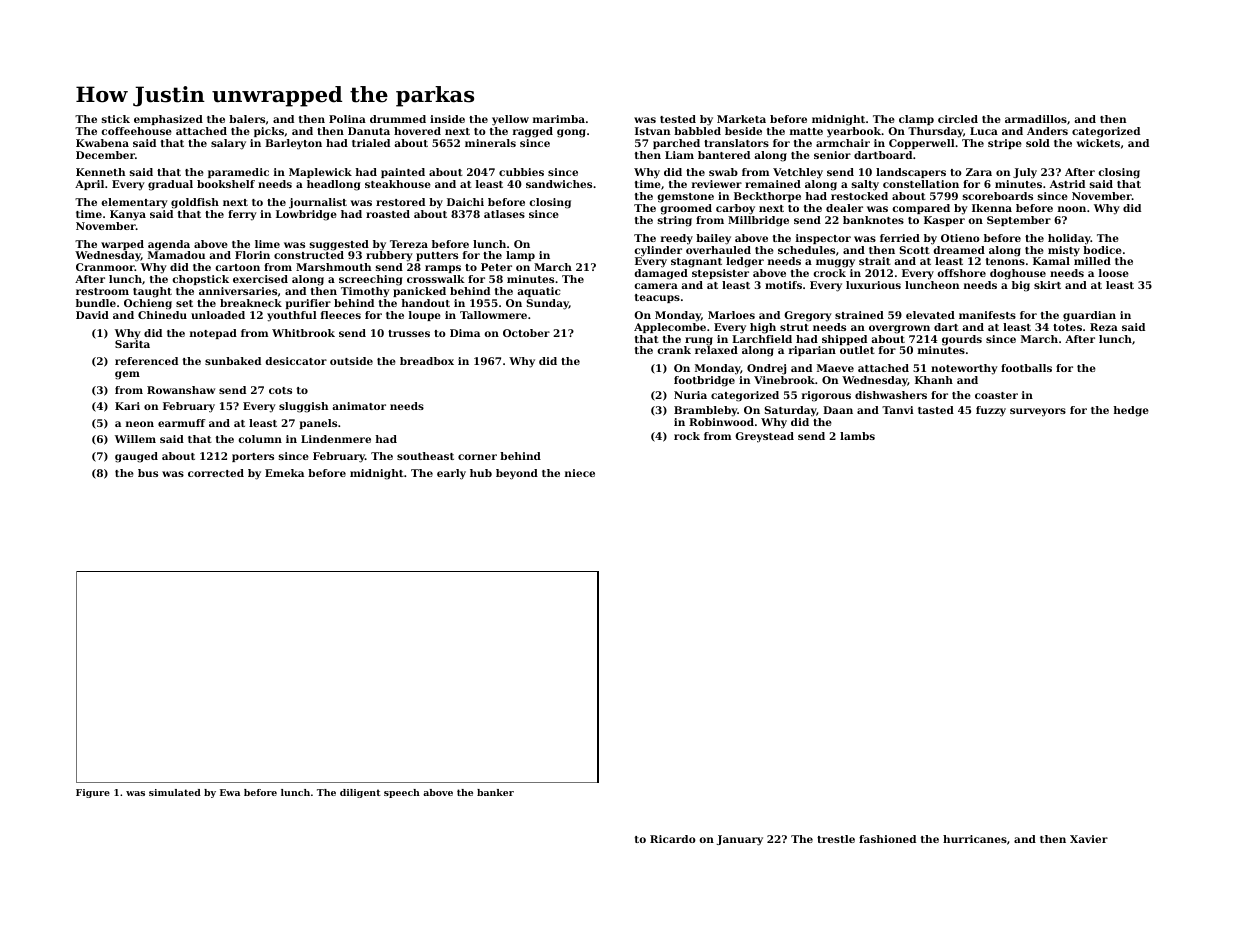 The height and width of the page is (952, 1233). I want to click on Xavier, so click(1089, 839).
